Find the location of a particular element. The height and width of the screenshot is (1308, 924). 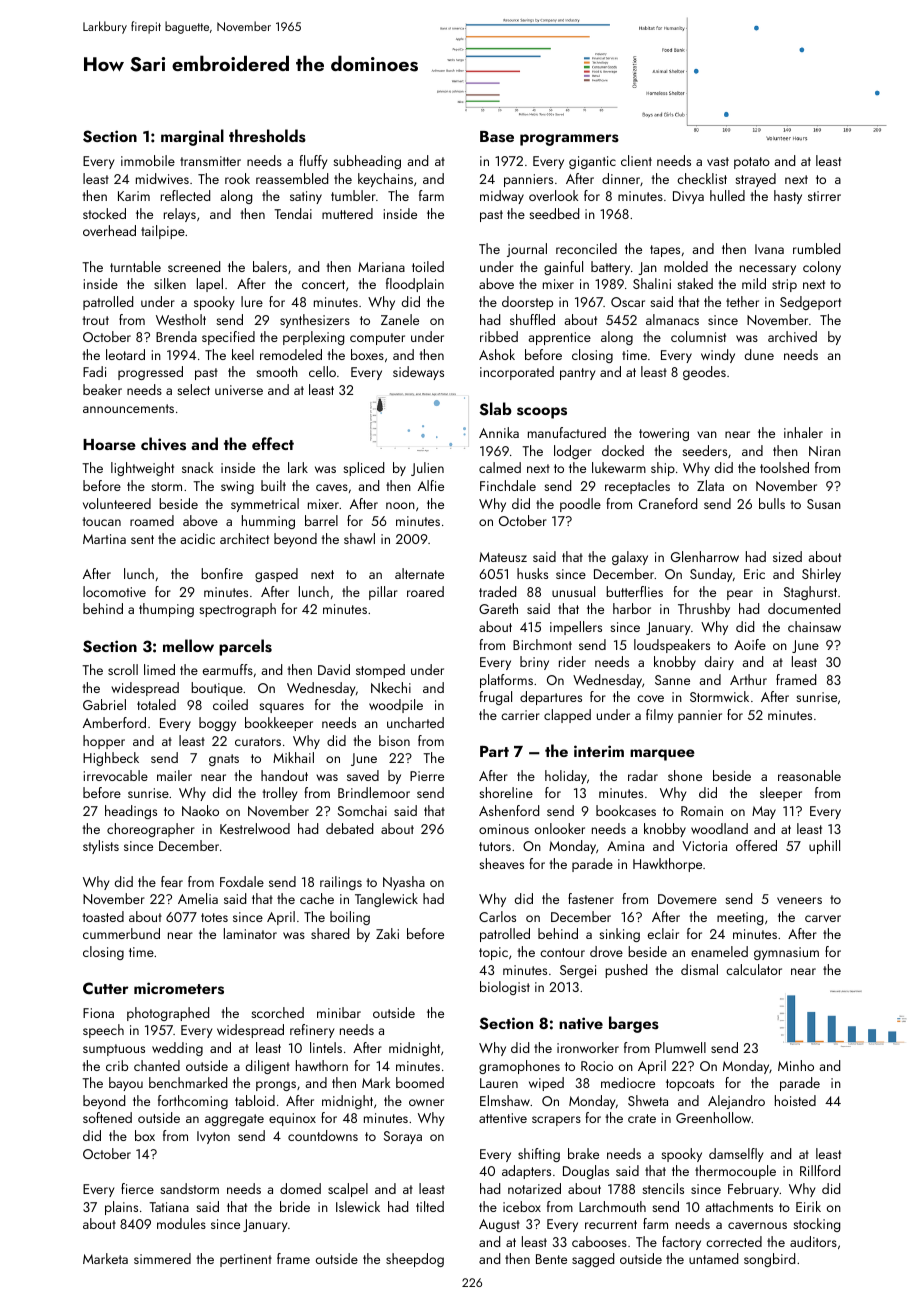

programmers is located at coordinates (569, 140).
